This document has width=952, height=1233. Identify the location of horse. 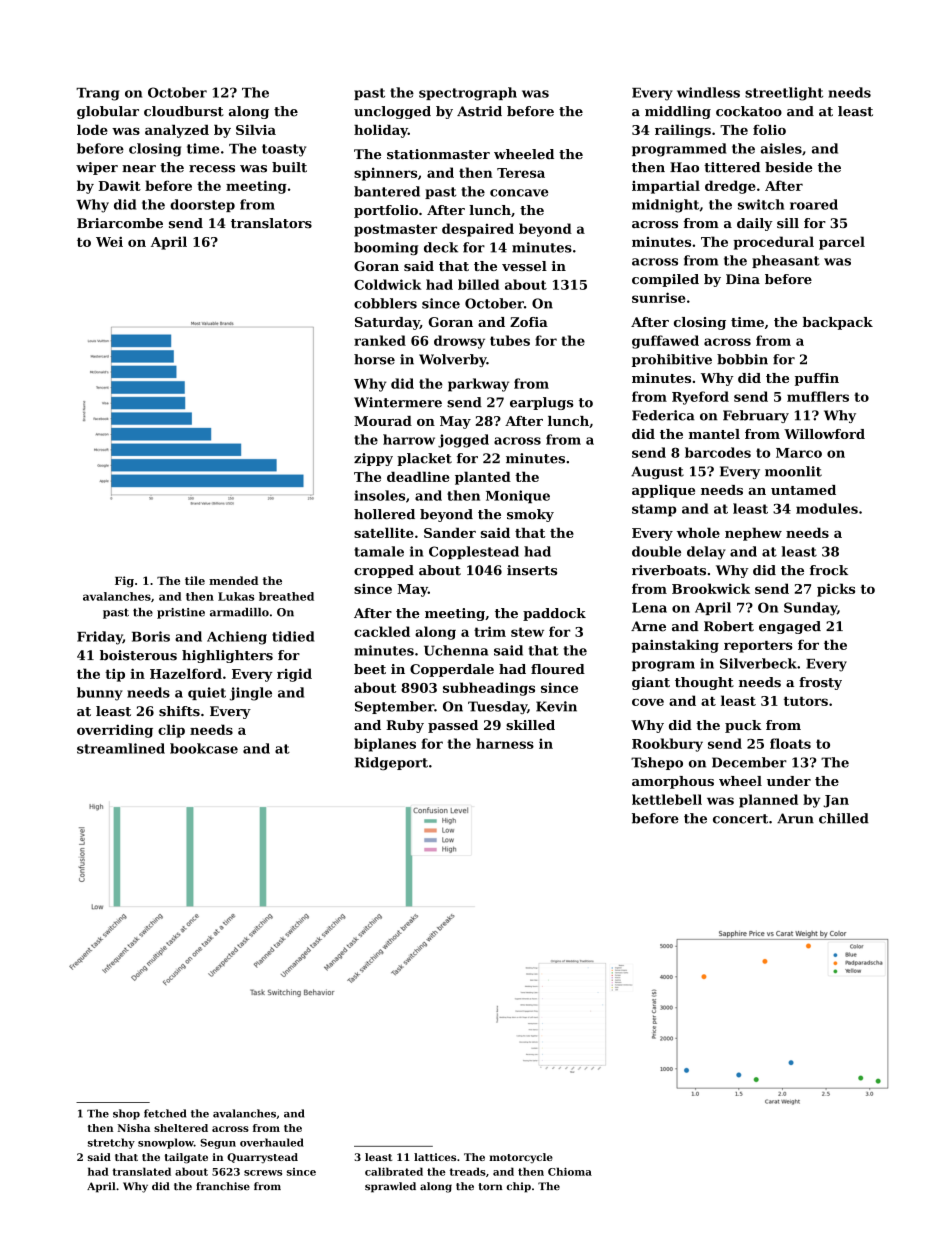
(374, 359).
